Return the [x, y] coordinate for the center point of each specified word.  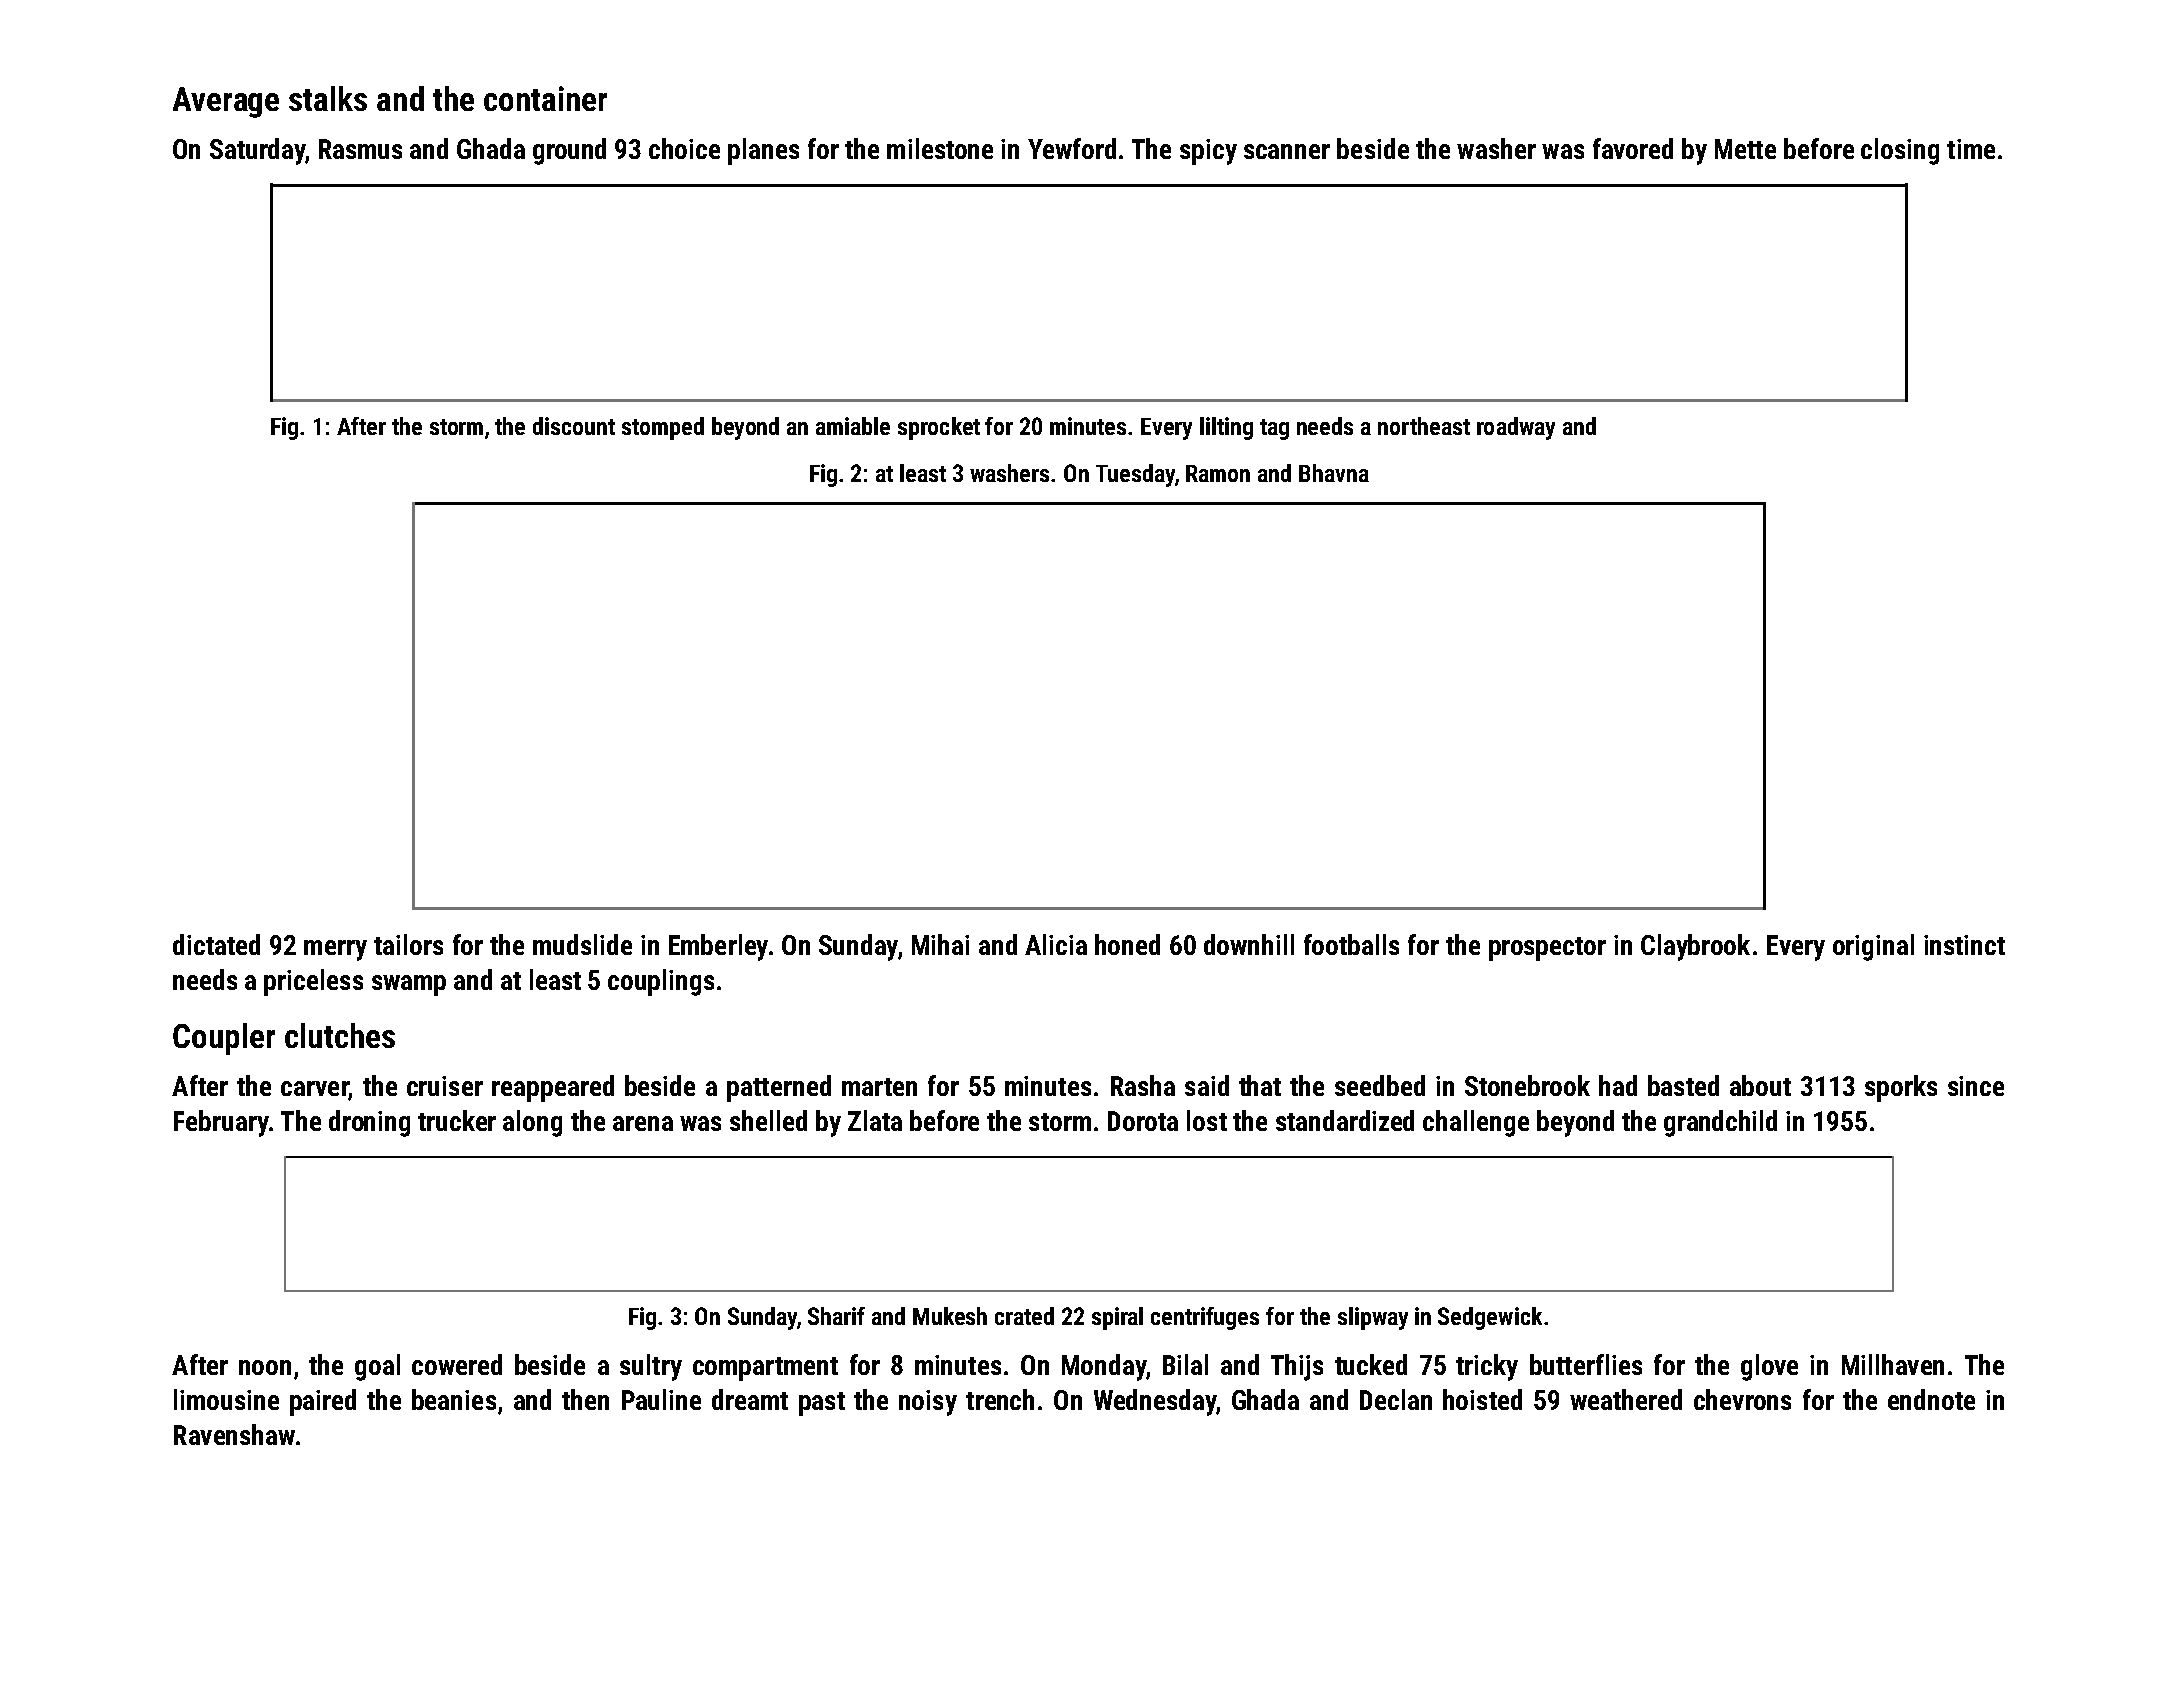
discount [574, 426]
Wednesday [1155, 1402]
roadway [1516, 428]
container [545, 98]
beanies [454, 1399]
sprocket [939, 428]
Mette [1745, 149]
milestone [940, 148]
